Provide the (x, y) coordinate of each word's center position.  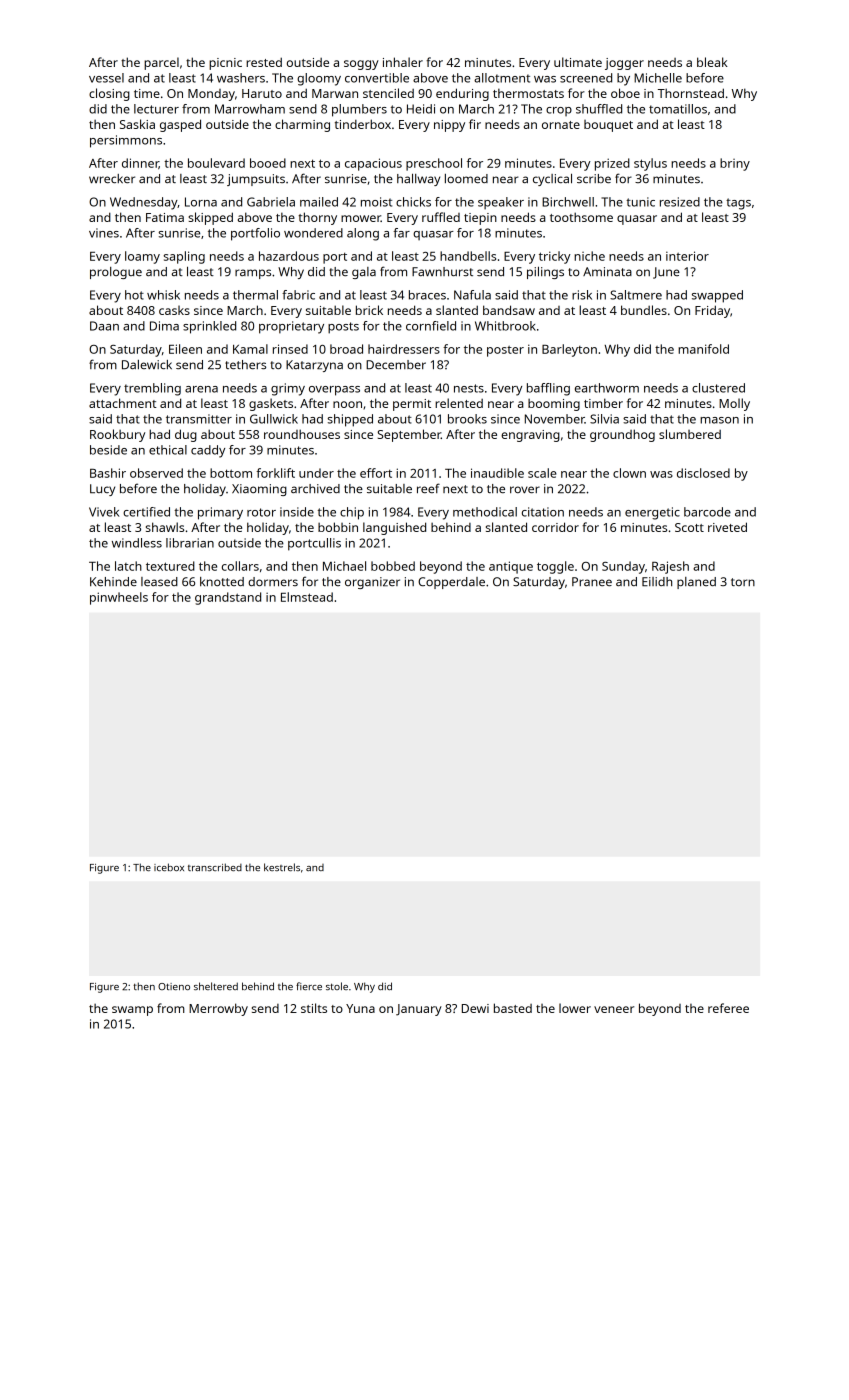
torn (743, 582)
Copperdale (451, 583)
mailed (319, 202)
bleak (712, 62)
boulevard (216, 163)
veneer (614, 1009)
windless (137, 543)
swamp (132, 1011)
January (419, 1010)
